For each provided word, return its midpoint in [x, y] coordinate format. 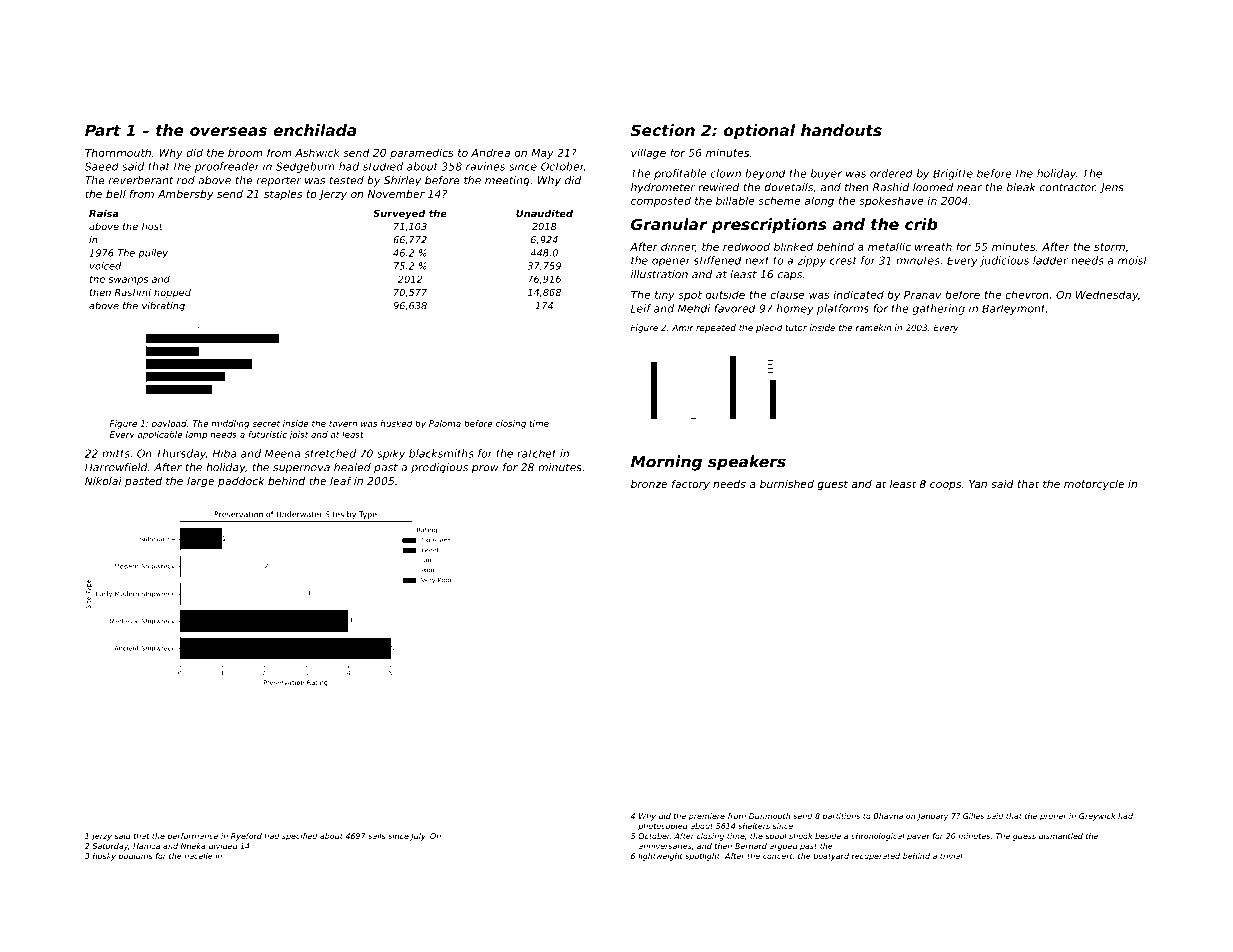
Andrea [490, 152]
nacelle [198, 856]
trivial [951, 856]
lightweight [660, 857]
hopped [172, 293]
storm [1109, 247]
